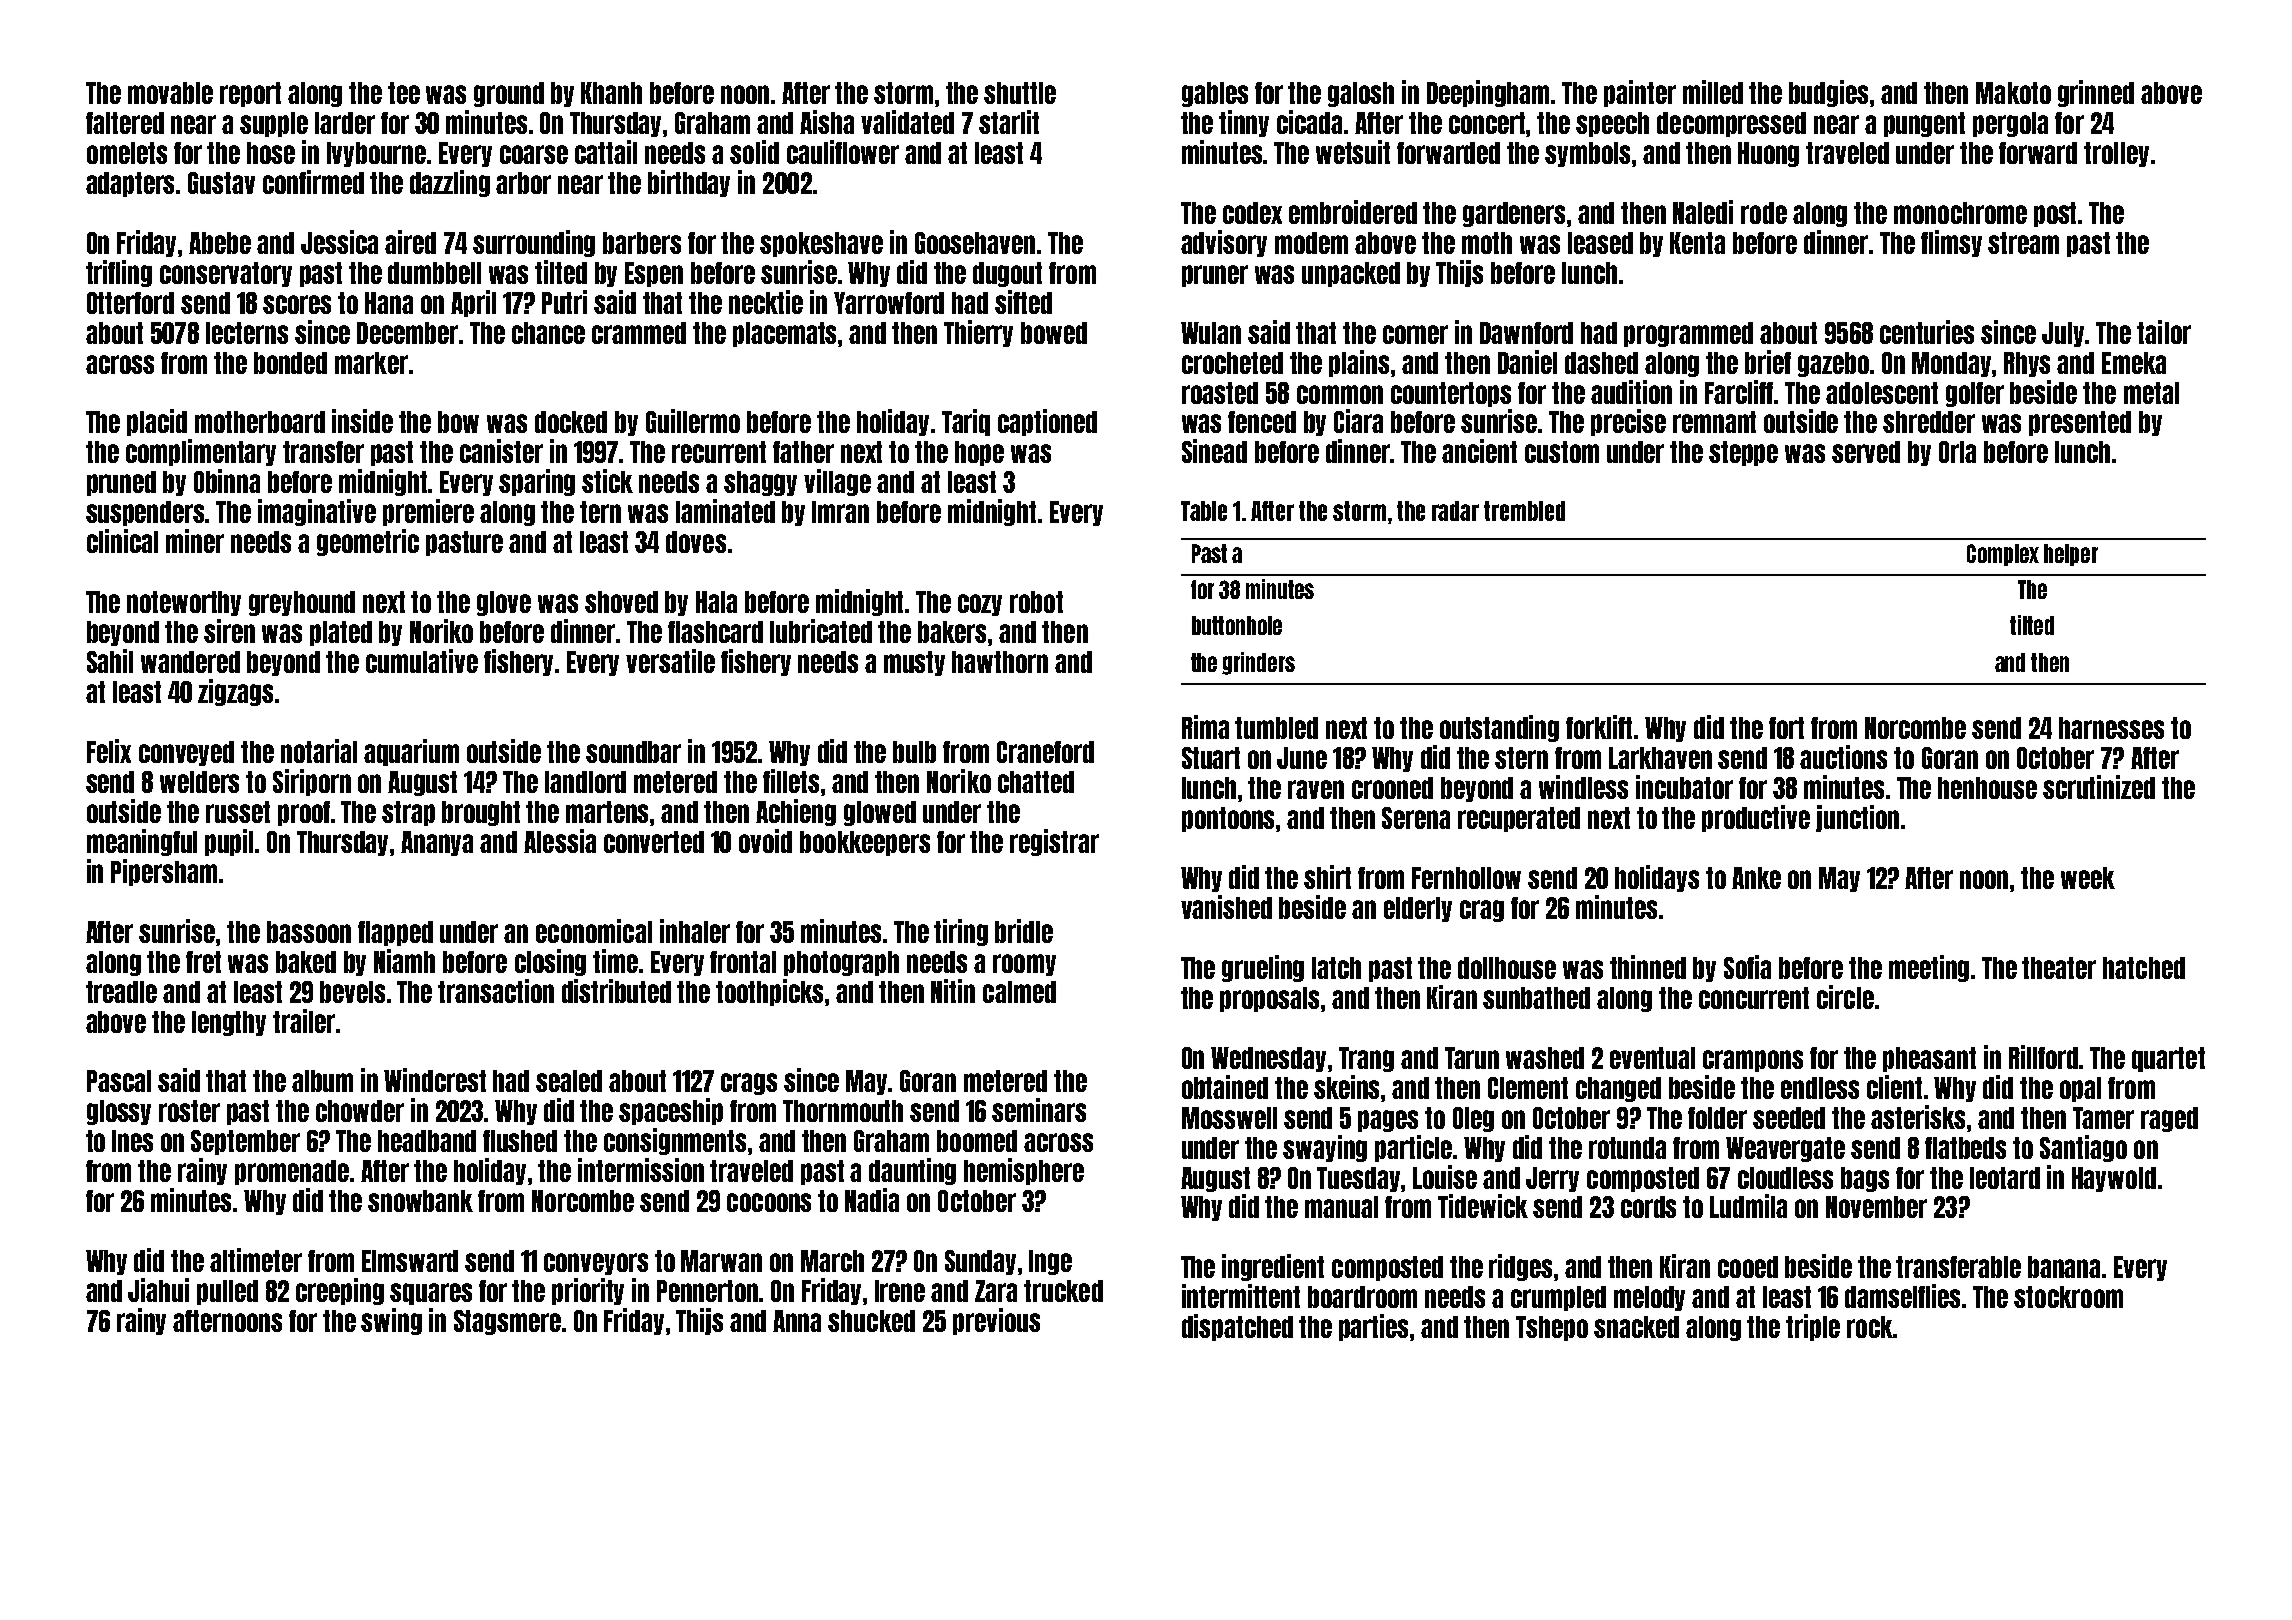 This document has width=2292, height=1620. What do you see at coordinates (841, 963) in the document?
I see `photograph` at bounding box center [841, 963].
